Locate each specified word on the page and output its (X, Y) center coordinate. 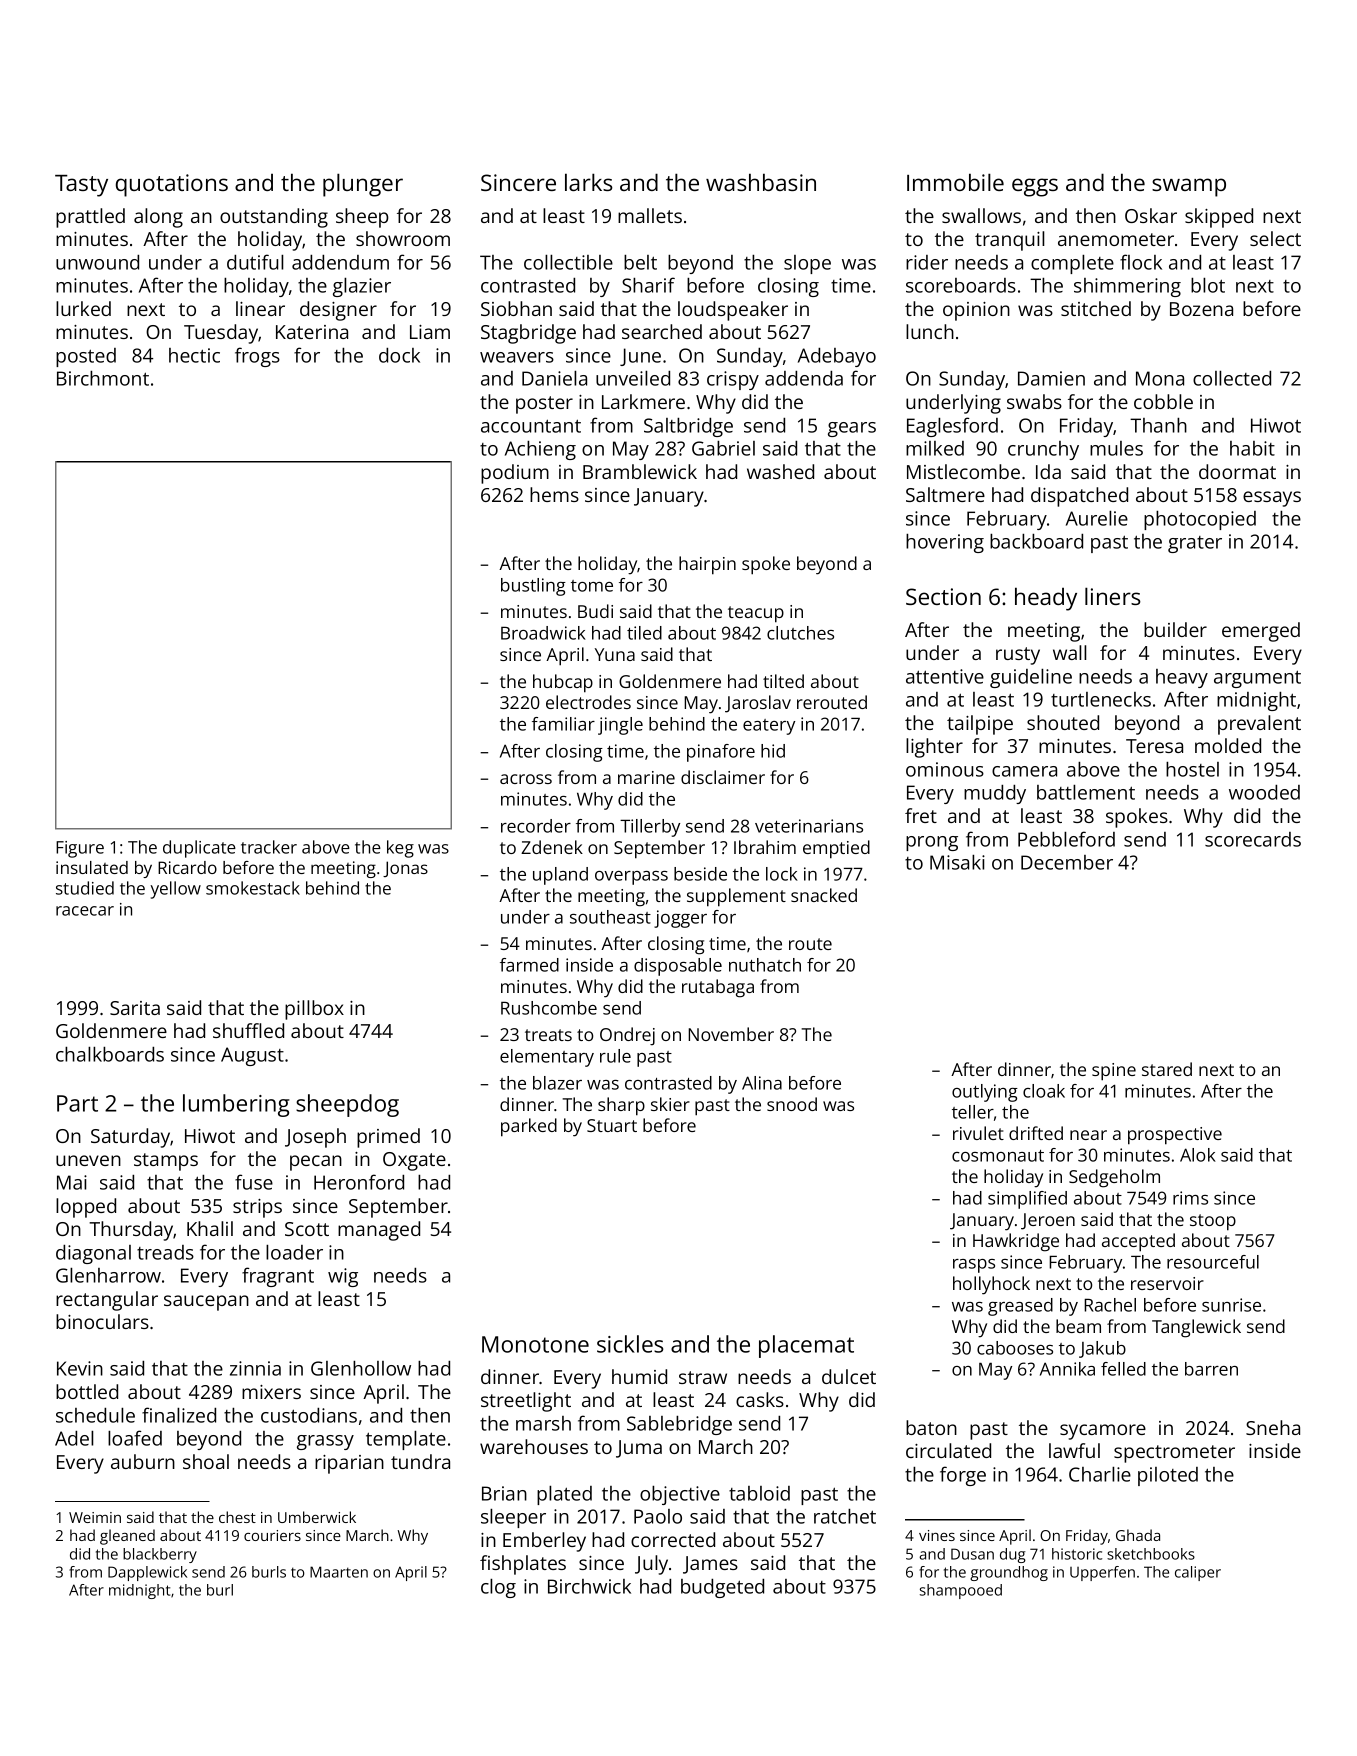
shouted (1063, 722)
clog (498, 1588)
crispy (733, 380)
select (1275, 238)
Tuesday (221, 334)
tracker (269, 847)
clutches (800, 633)
